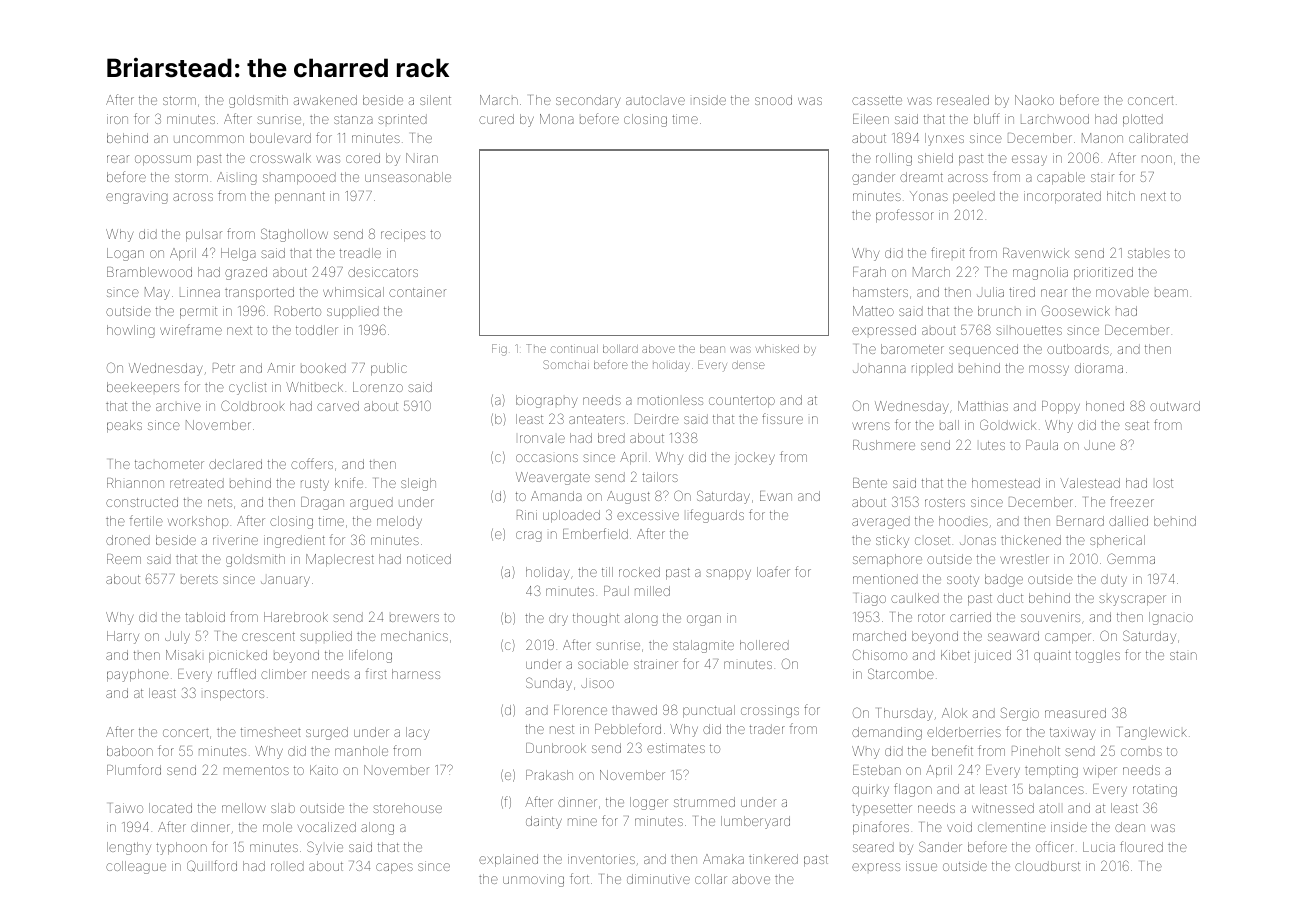 The width and height of the screenshot is (1308, 924). What do you see at coordinates (901, 673) in the screenshot?
I see `Starcombe` at bounding box center [901, 673].
